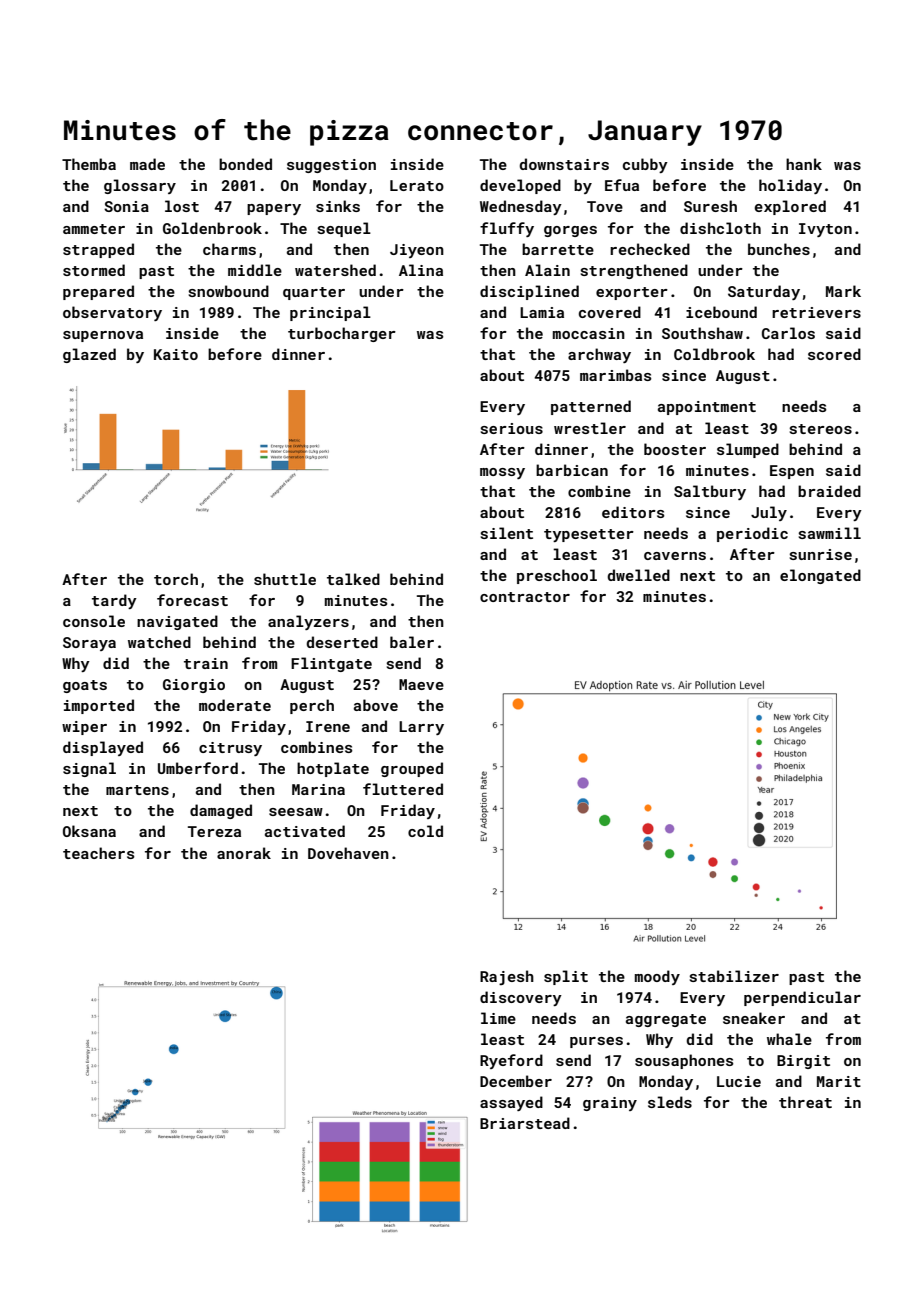  I want to click on Briarstead, so click(525, 1123).
